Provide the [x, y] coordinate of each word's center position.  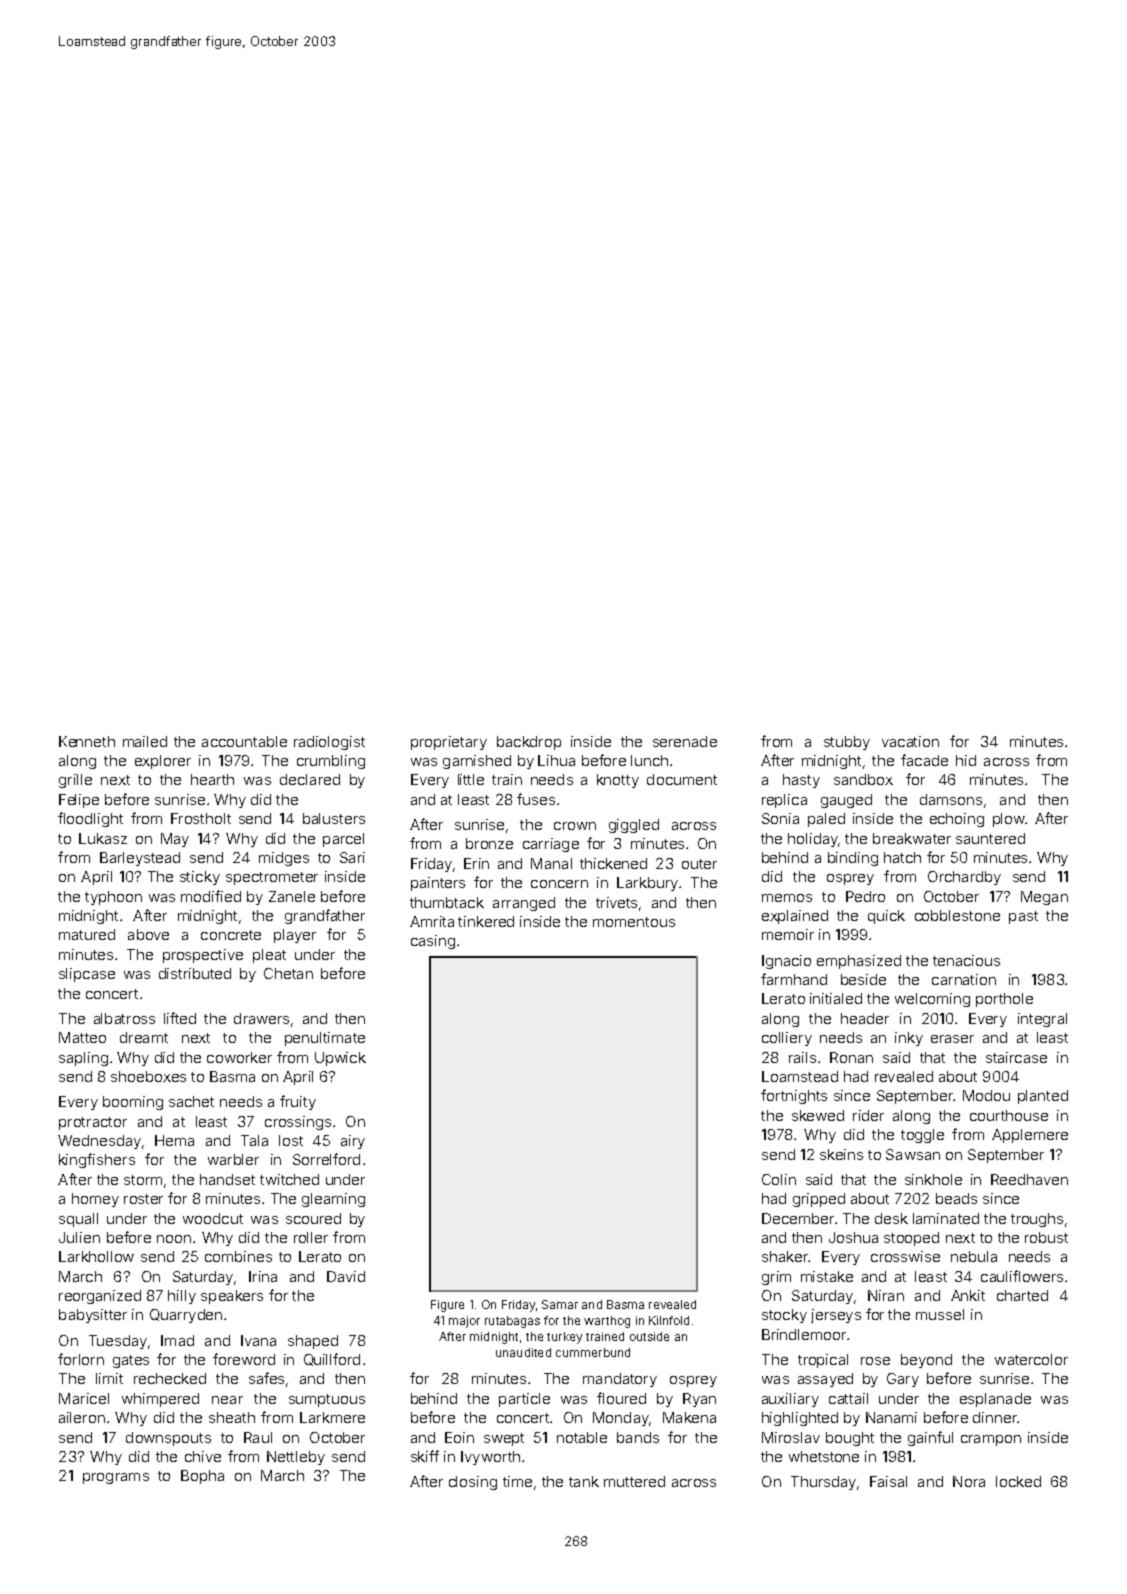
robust [1046, 1237]
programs [116, 1478]
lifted [180, 1018]
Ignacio [786, 962]
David [346, 1276]
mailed [145, 741]
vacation [910, 741]
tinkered [486, 921]
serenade [685, 741]
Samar [560, 1304]
